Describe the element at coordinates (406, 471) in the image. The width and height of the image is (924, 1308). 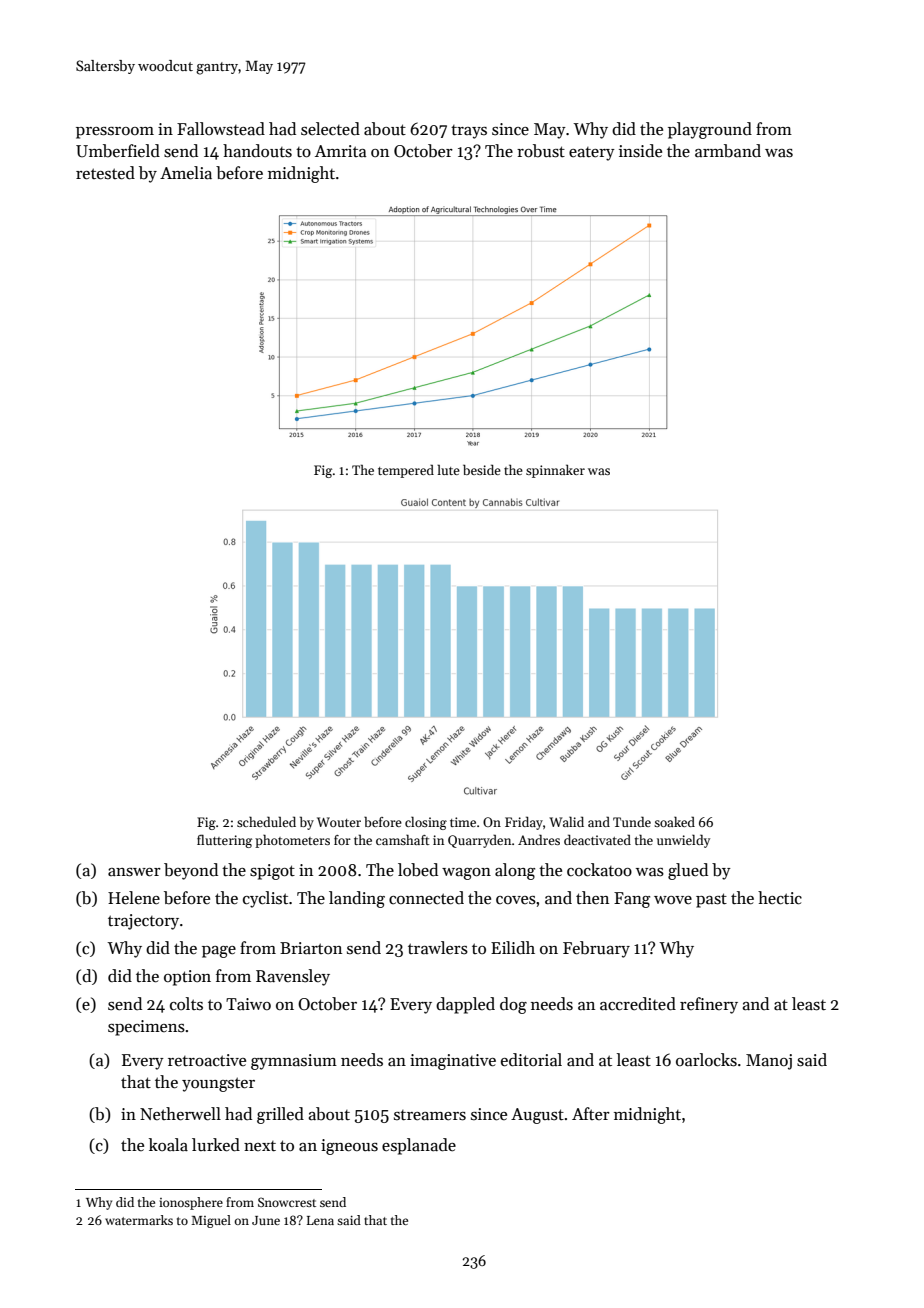
I see `tempered` at that location.
